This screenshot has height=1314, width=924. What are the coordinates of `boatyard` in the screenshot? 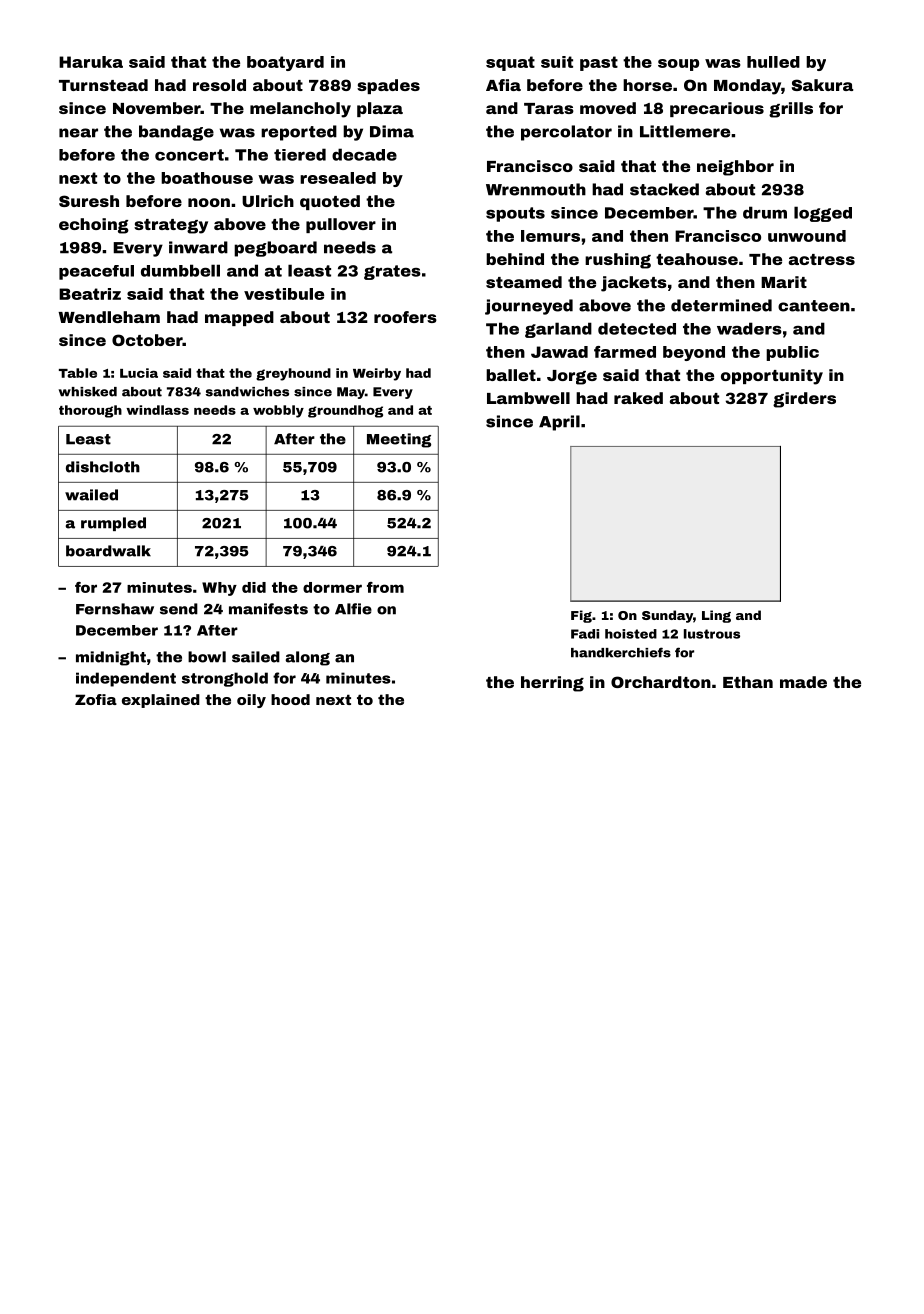 It's located at (285, 63).
